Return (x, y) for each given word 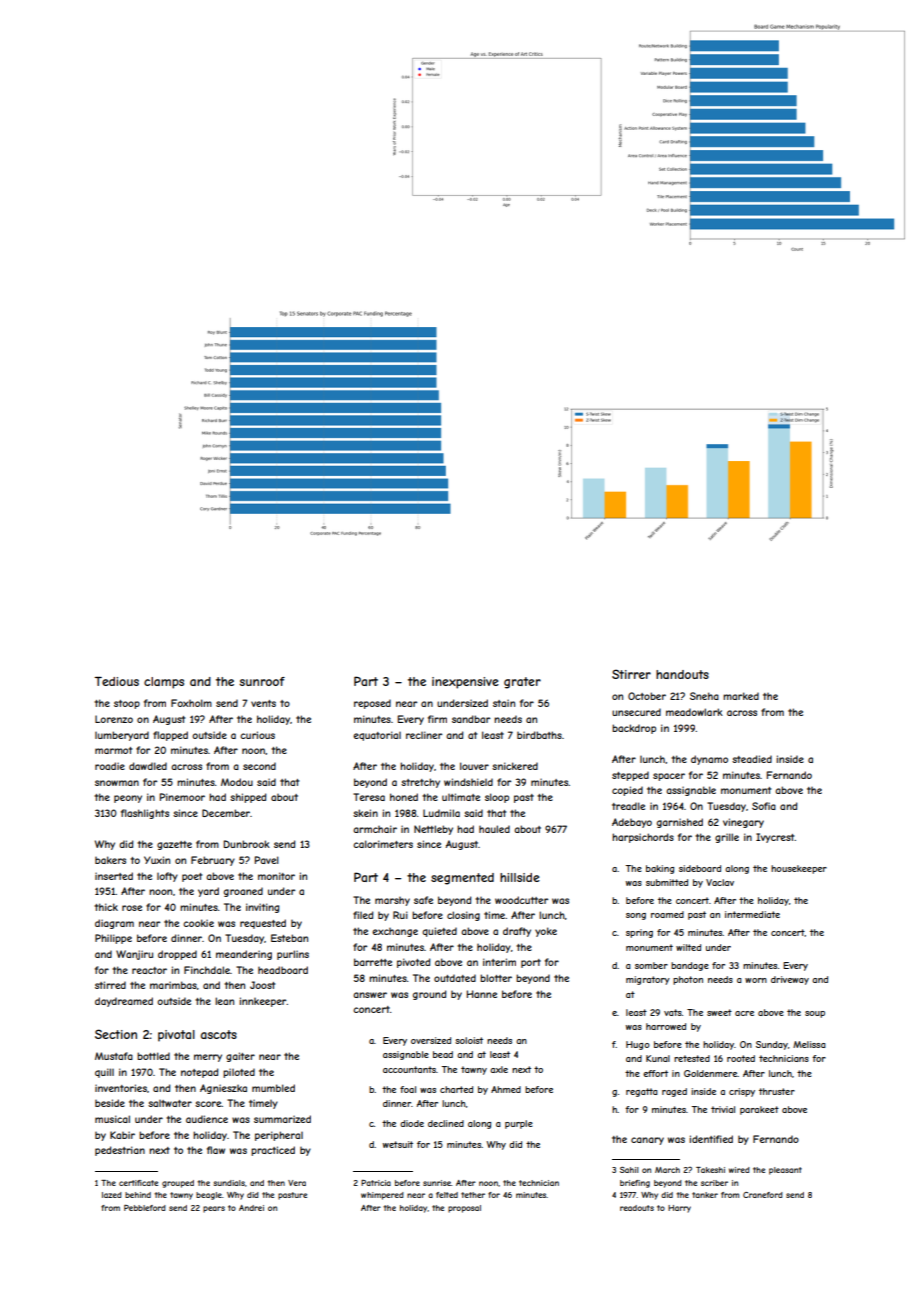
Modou (237, 782)
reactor (149, 970)
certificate (138, 1183)
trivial (723, 1109)
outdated (455, 978)
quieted (439, 932)
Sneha (704, 696)
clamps (164, 683)
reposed (372, 704)
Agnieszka (223, 1089)
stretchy (420, 783)
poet (192, 877)
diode (412, 1123)
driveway (790, 980)
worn (756, 980)
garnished (680, 823)
